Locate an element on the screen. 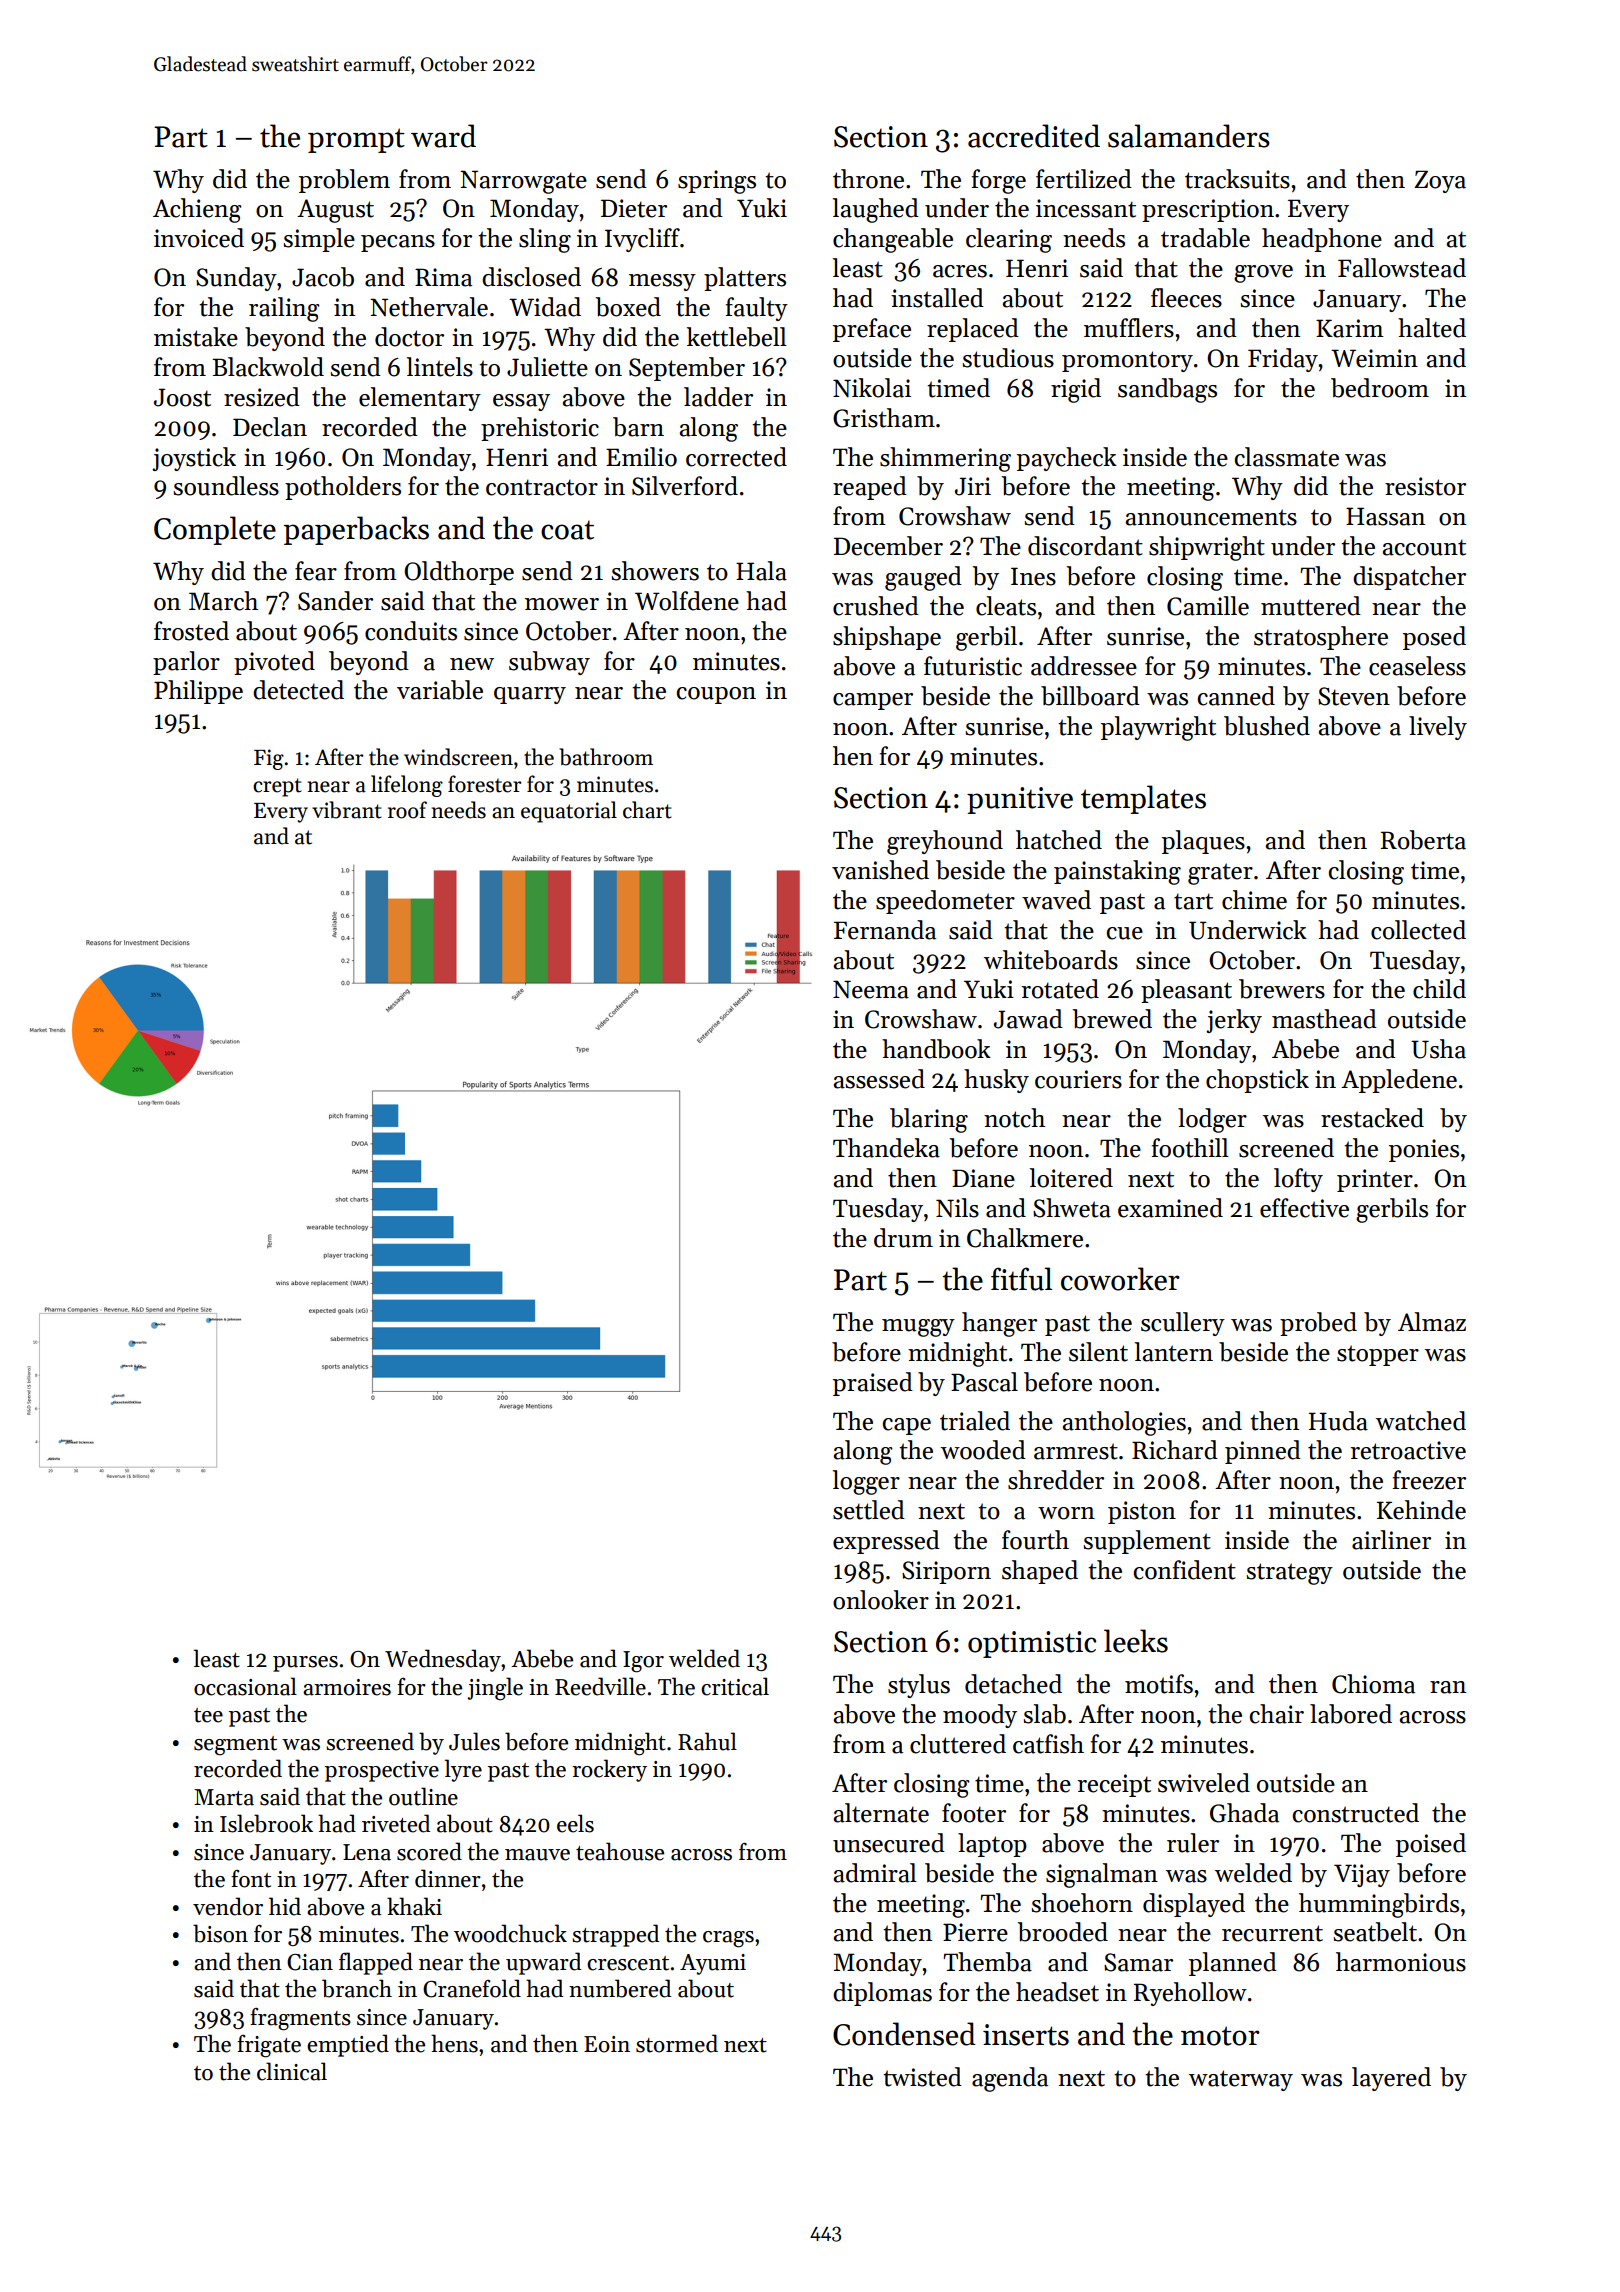  Neema is located at coordinates (871, 989).
